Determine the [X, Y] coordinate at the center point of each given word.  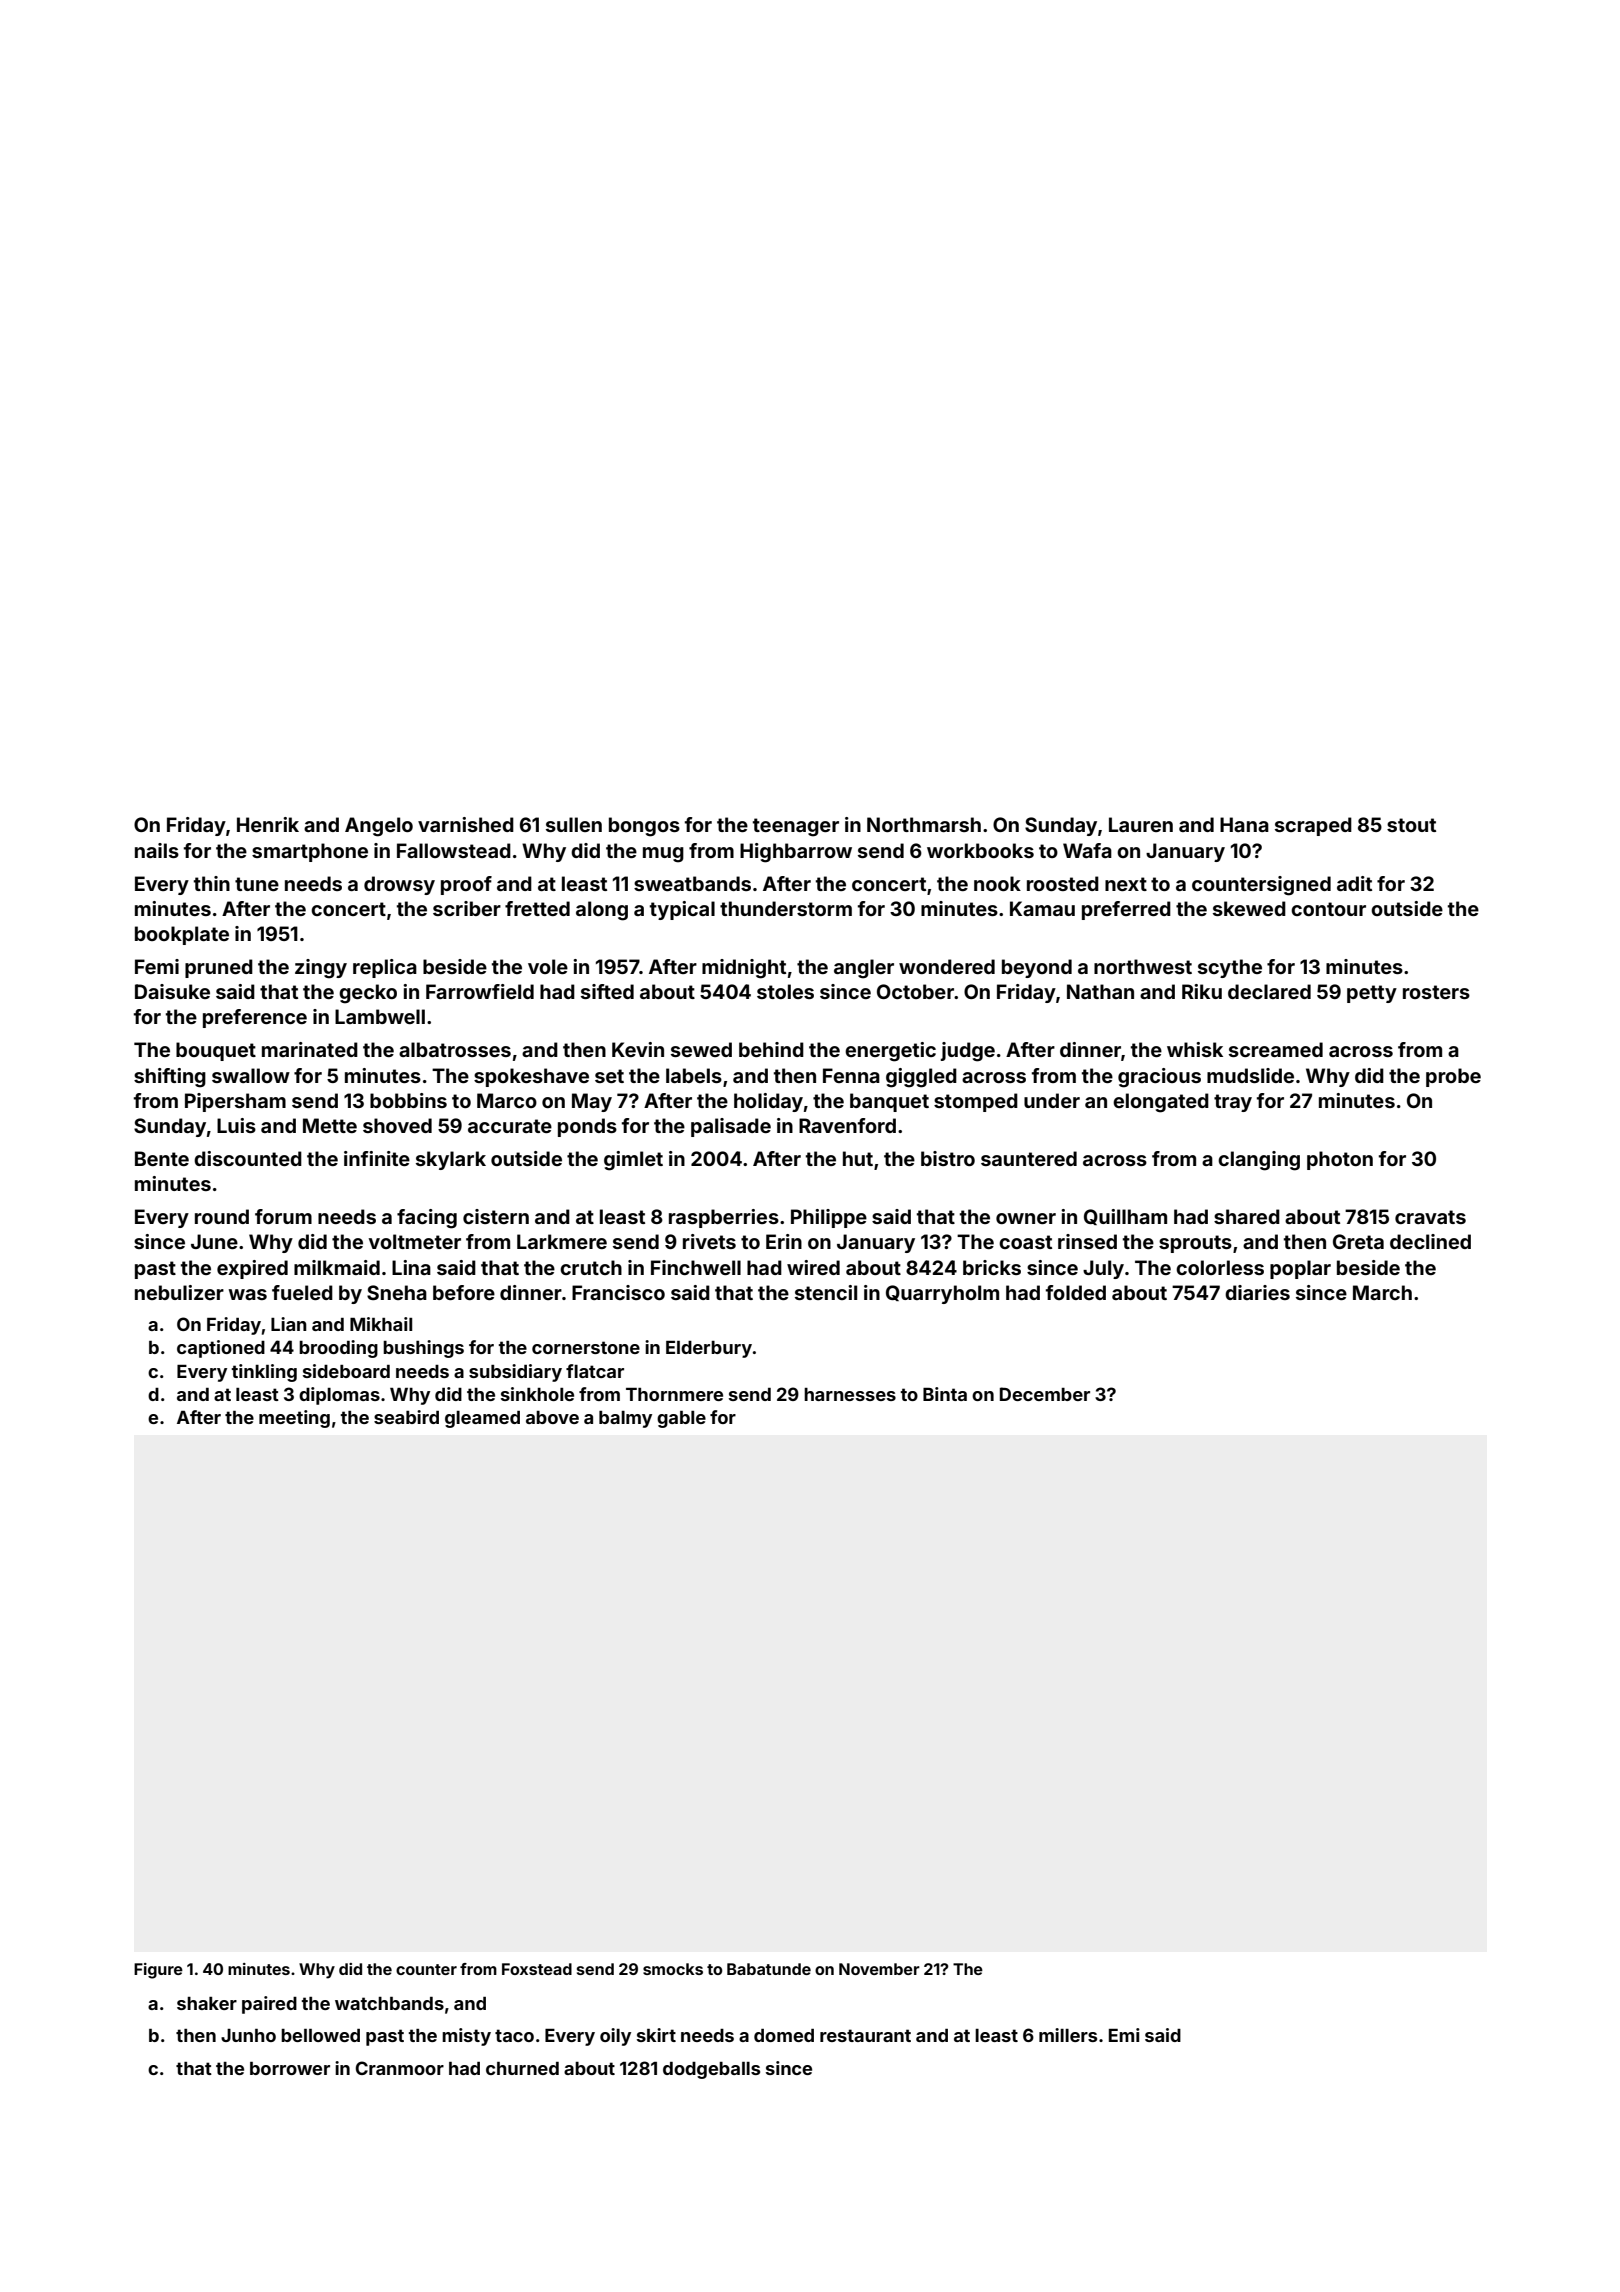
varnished [466, 824]
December [1045, 1394]
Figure [158, 1971]
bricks [992, 1267]
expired [252, 1269]
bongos [644, 827]
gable [681, 1419]
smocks [673, 1969]
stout [1411, 825]
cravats [1430, 1217]
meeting [294, 1419]
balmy [625, 1419]
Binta [945, 1394]
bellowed [320, 2035]
